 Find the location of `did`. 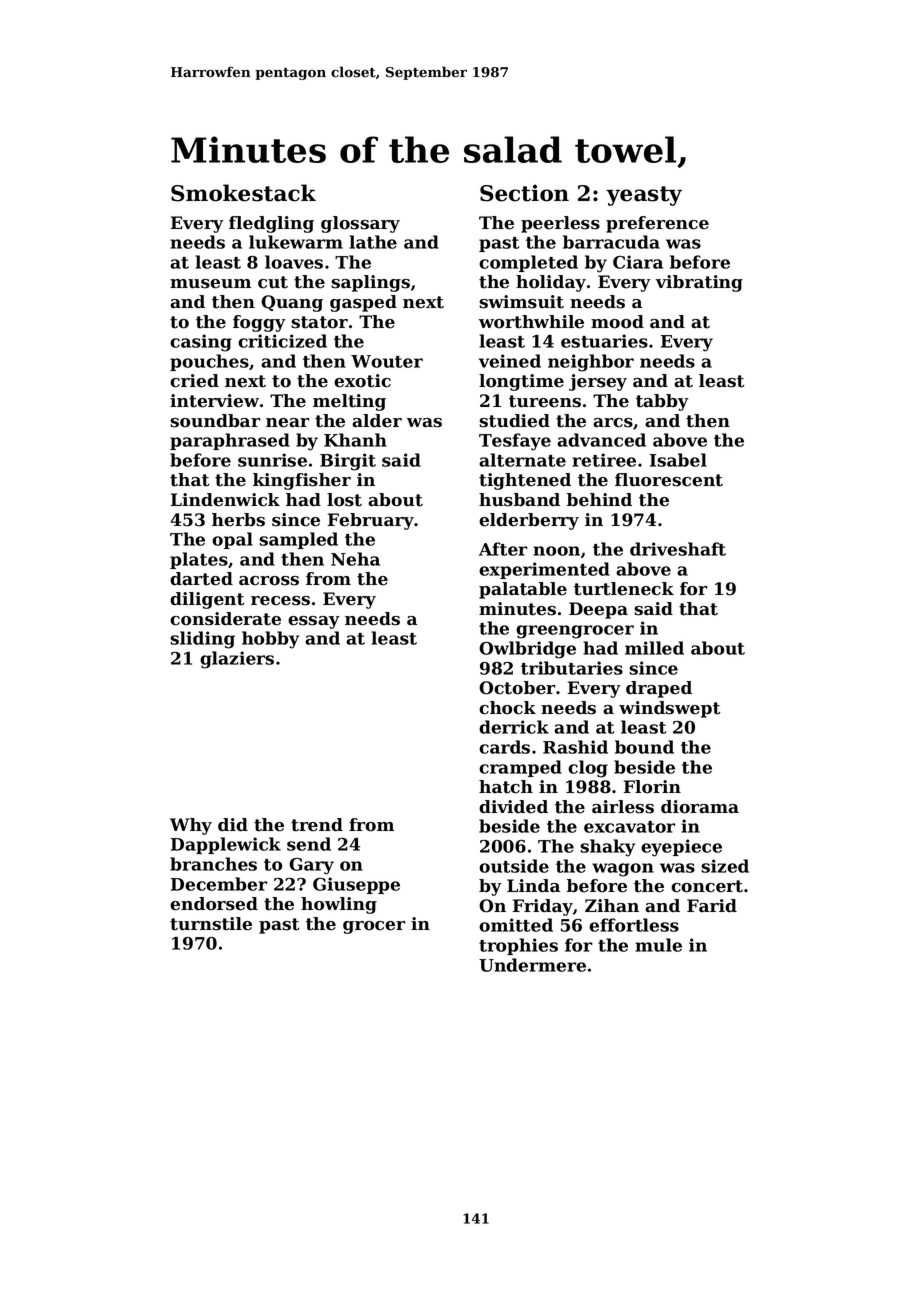

did is located at coordinates (233, 825).
